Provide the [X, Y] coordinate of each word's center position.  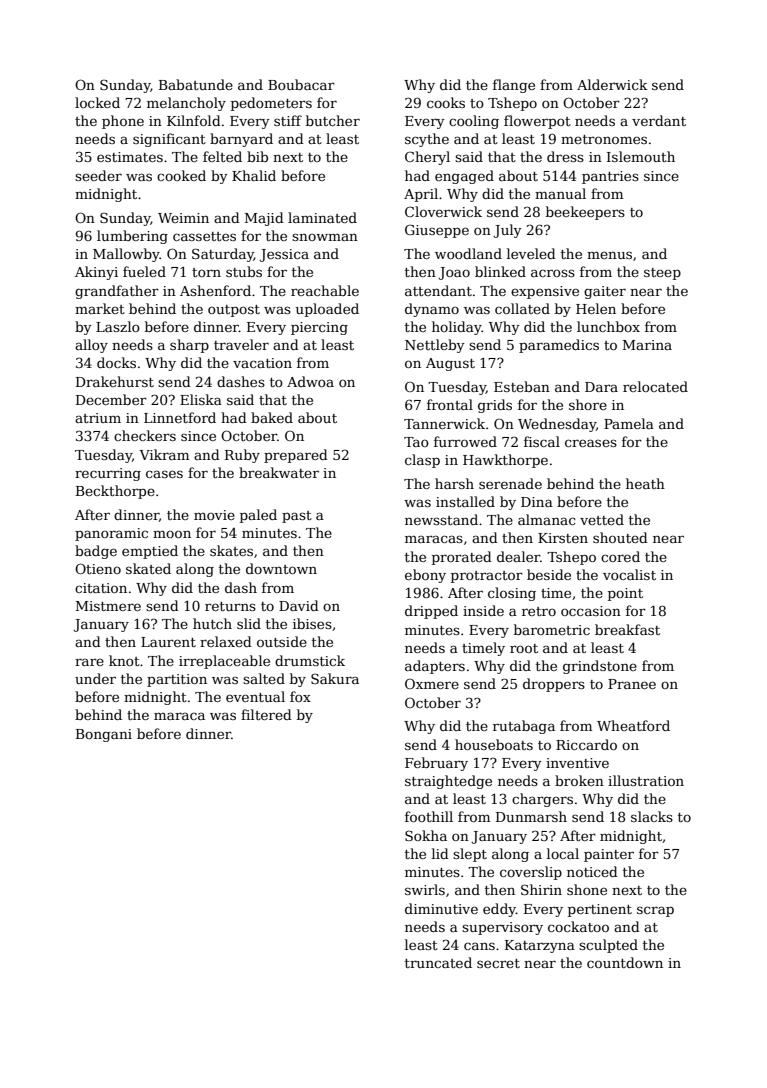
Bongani [104, 735]
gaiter [605, 292]
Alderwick [612, 84]
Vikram [164, 454]
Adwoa [310, 381]
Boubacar [301, 84]
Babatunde [196, 84]
